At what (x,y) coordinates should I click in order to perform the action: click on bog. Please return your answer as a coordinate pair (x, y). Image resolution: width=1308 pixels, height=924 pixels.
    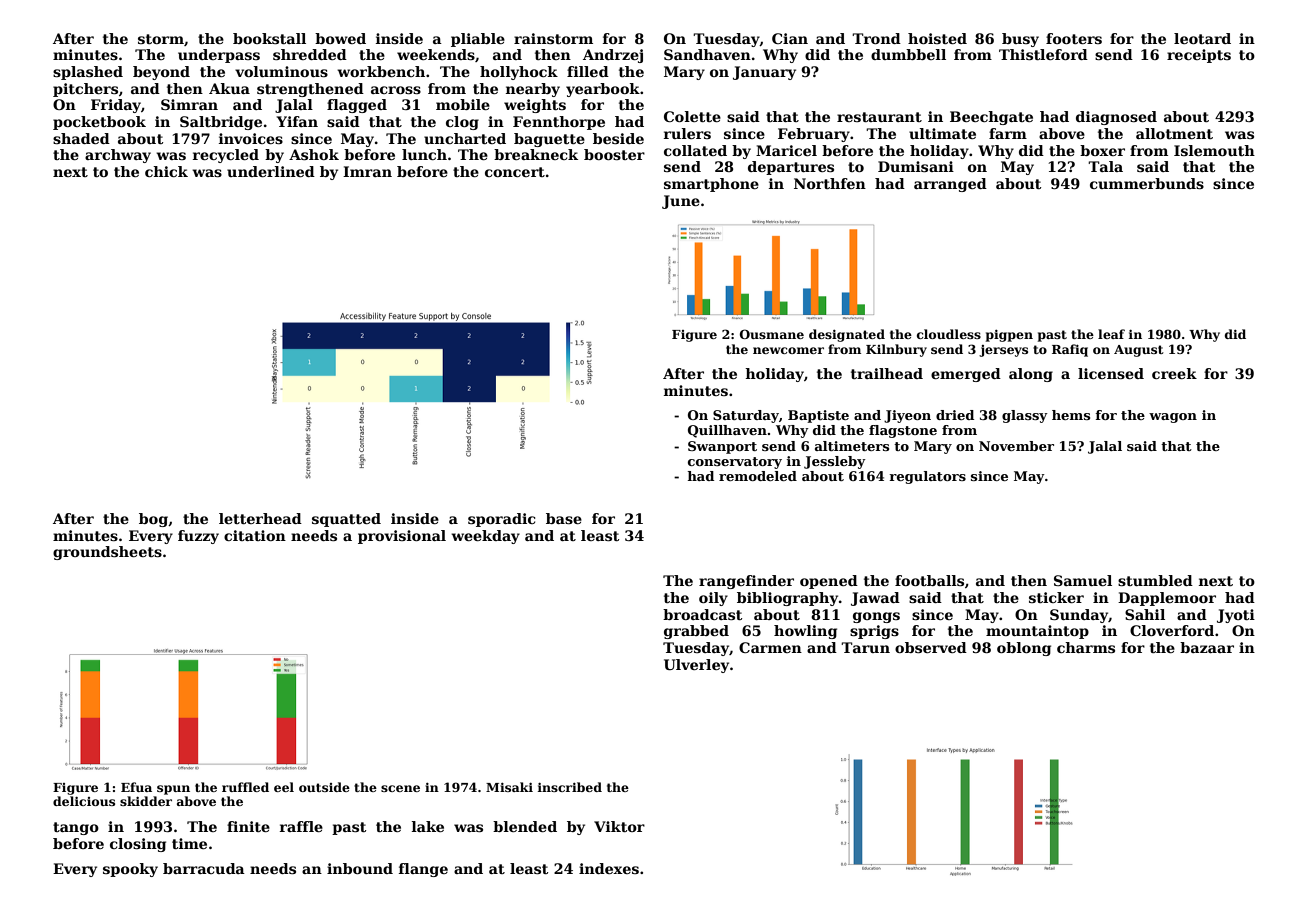
    Looking at the image, I should click on (153, 520).
